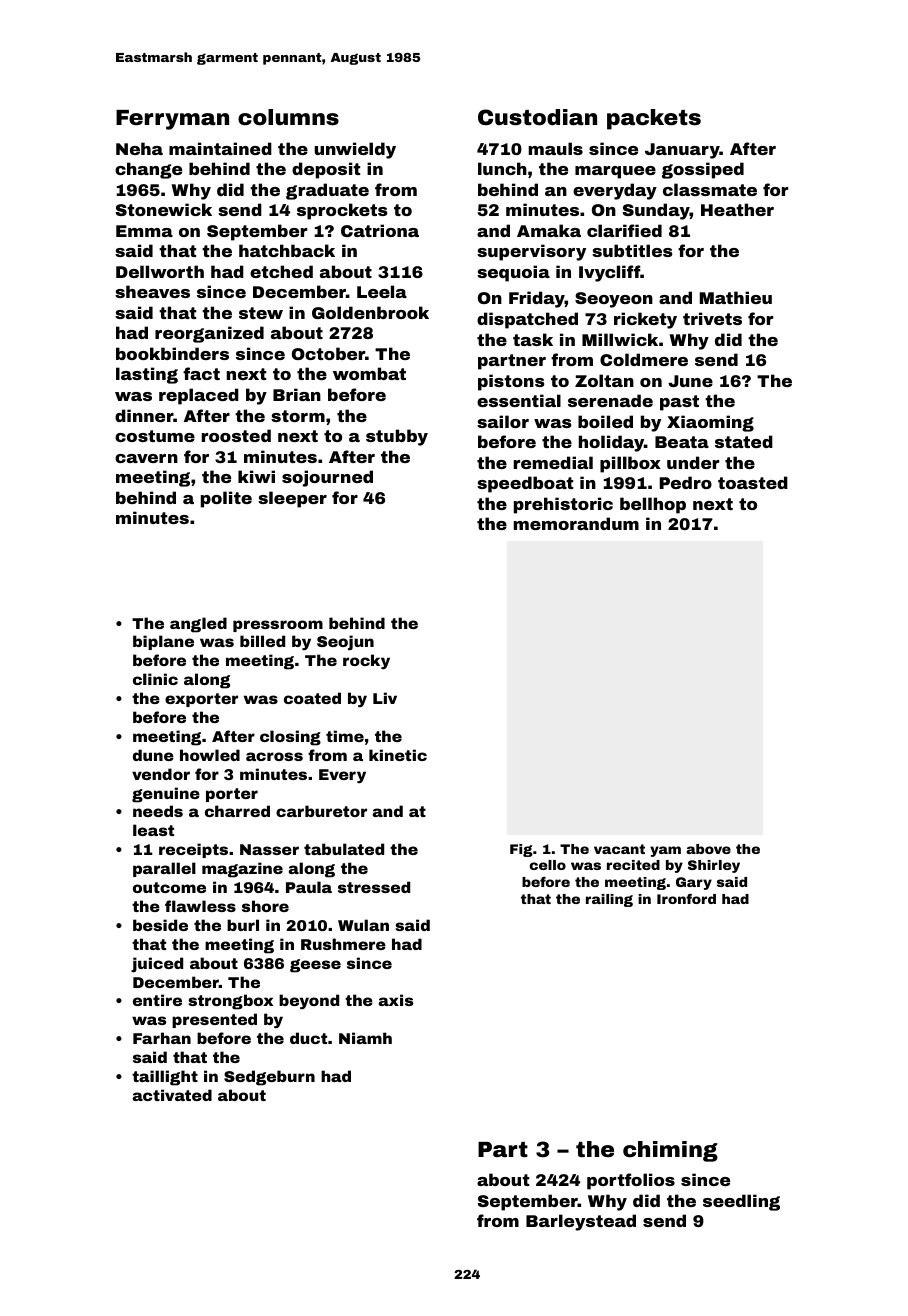 This screenshot has width=908, height=1316. I want to click on above, so click(708, 849).
